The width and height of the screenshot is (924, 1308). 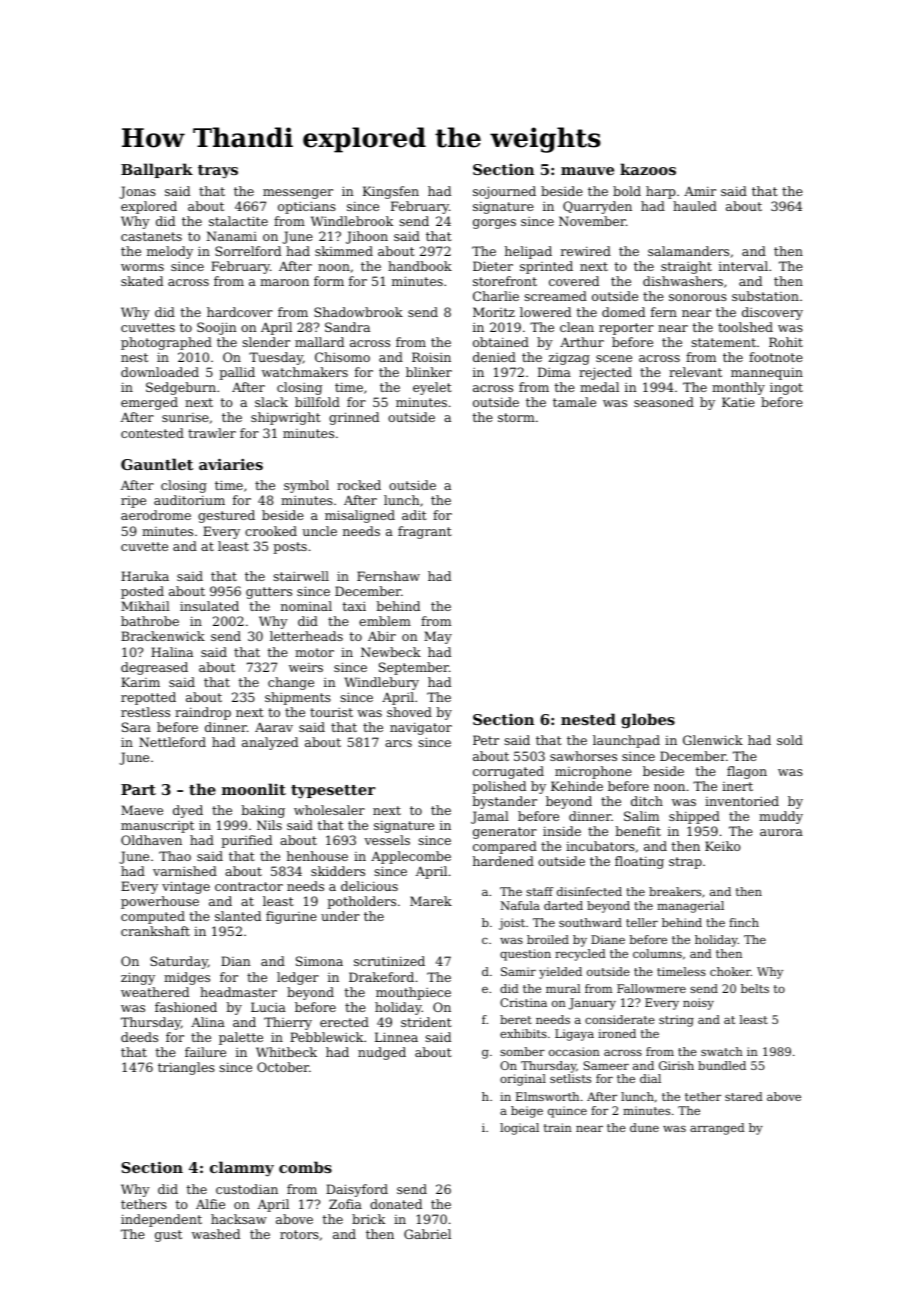 I want to click on Tuesday, so click(x=276, y=358).
